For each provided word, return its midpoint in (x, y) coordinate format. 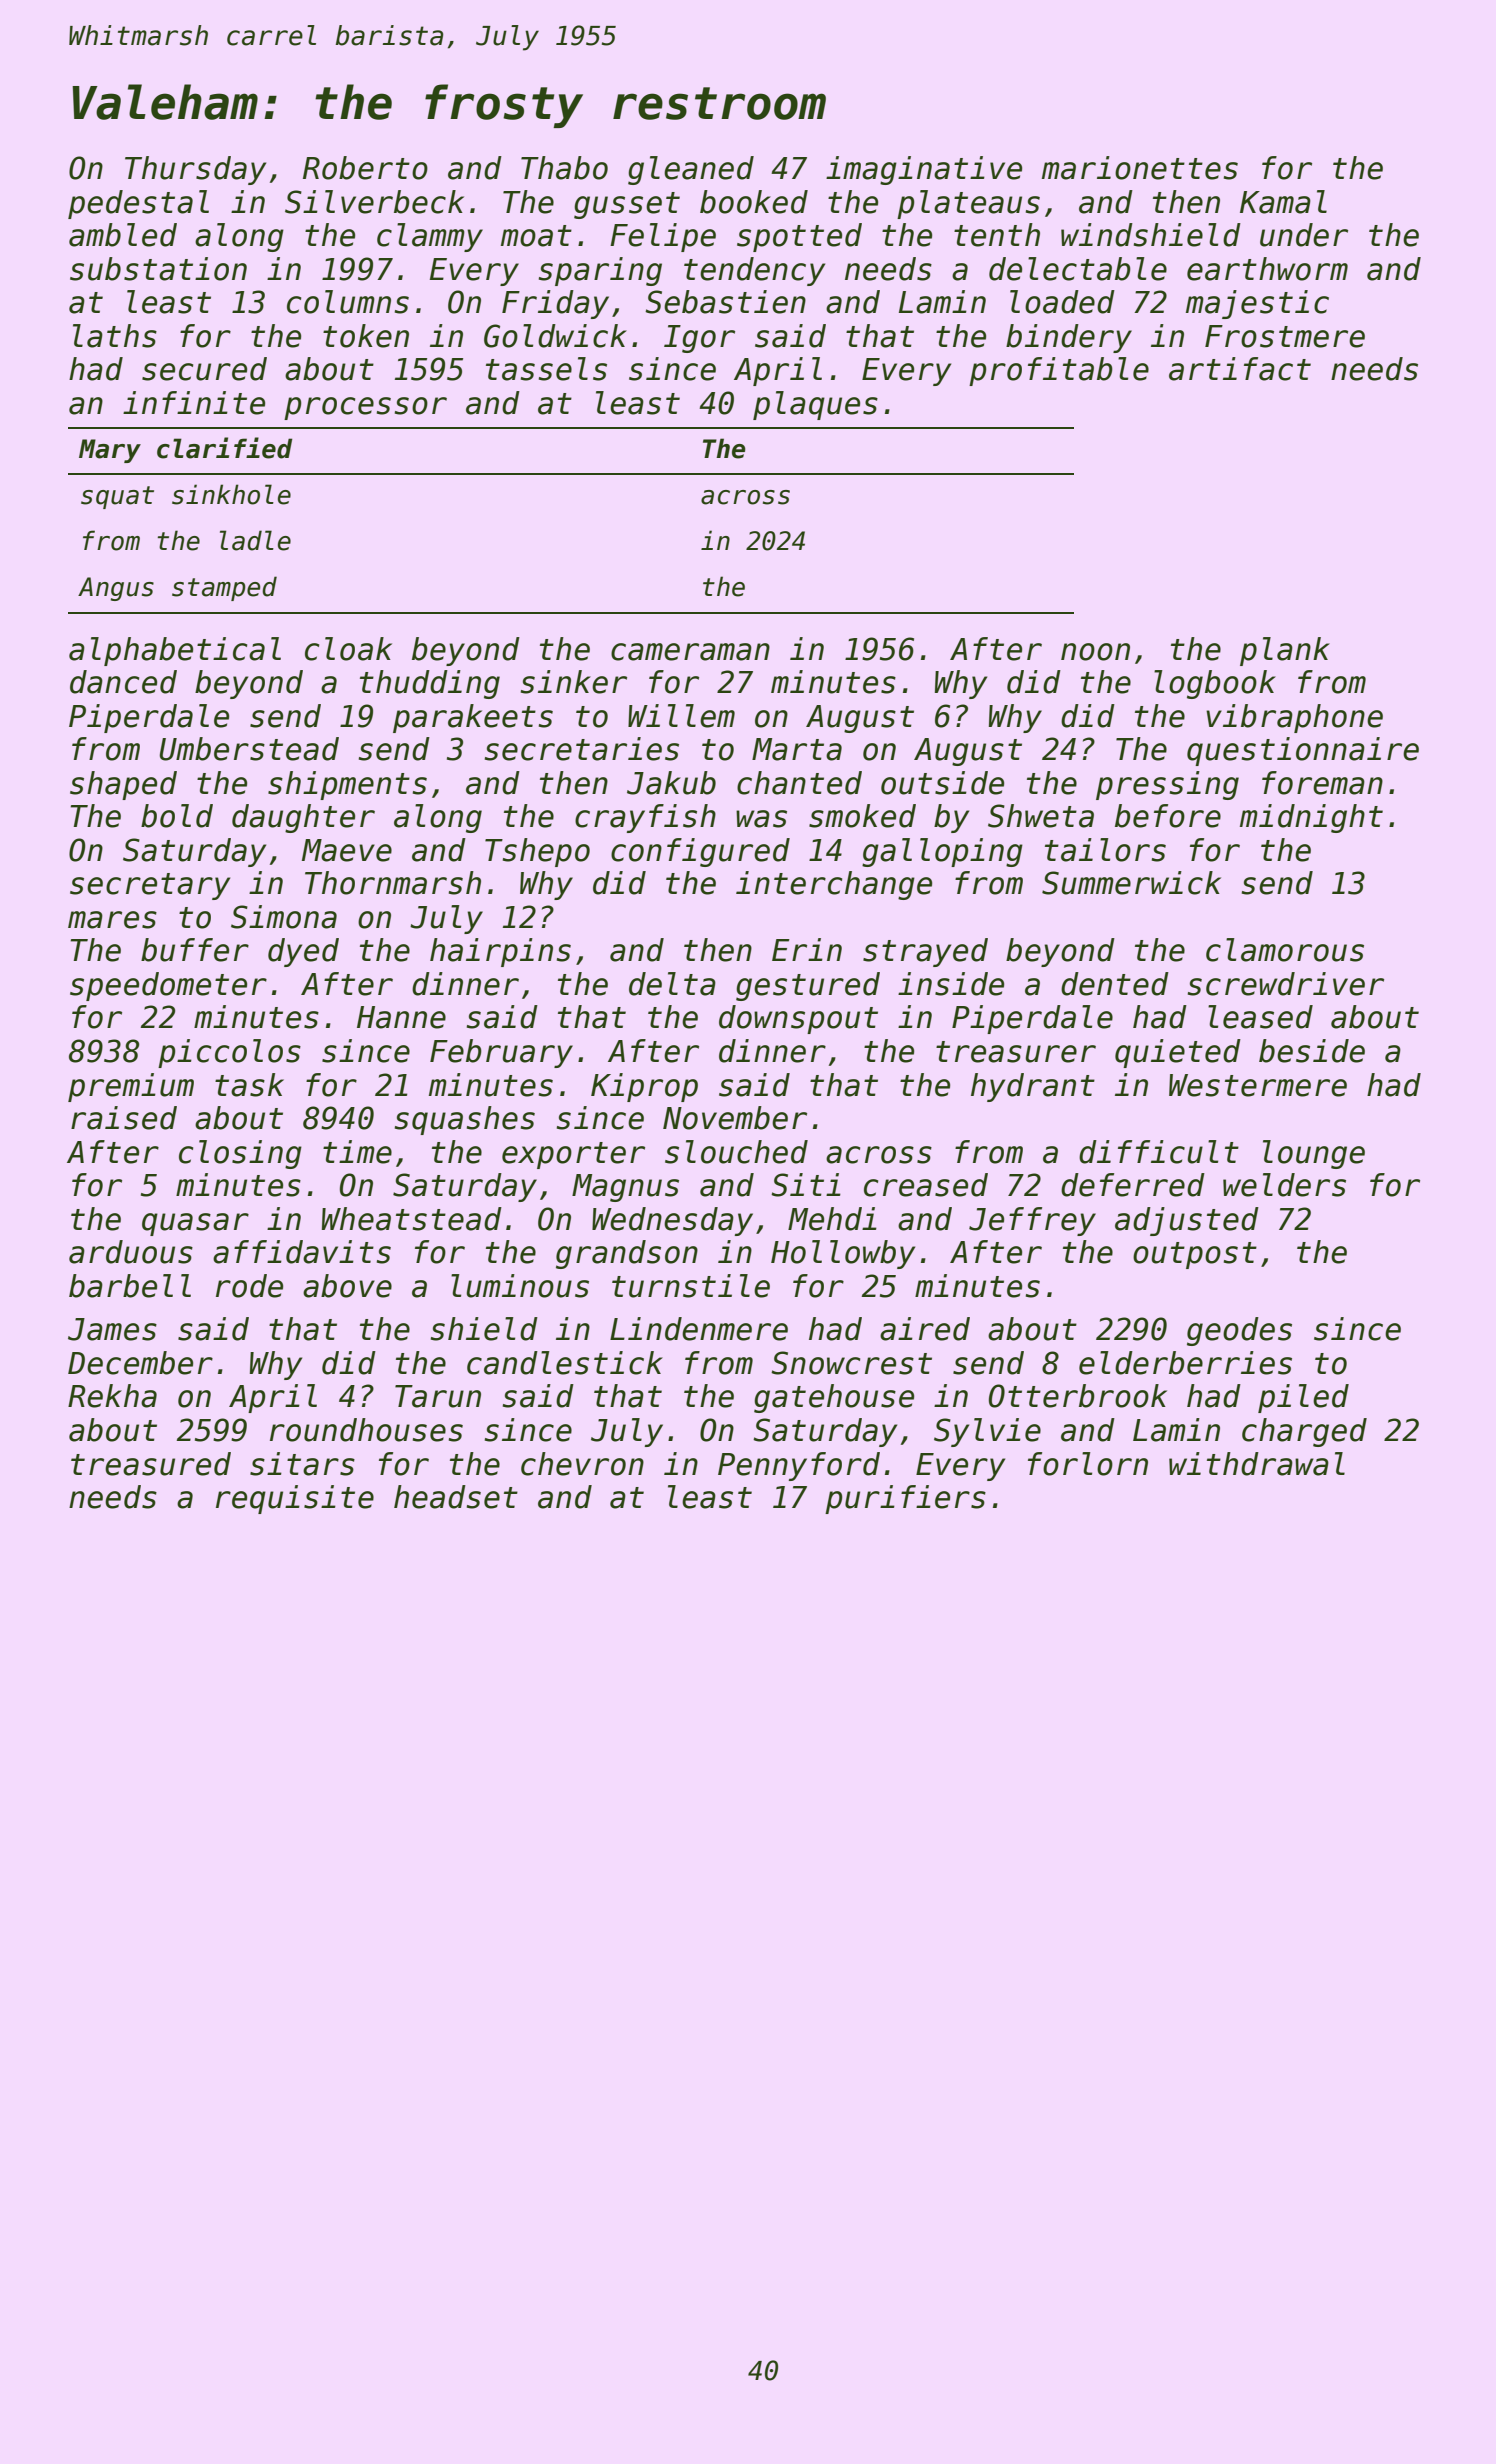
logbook (1215, 684)
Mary (110, 451)
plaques (815, 405)
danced (123, 682)
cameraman (690, 652)
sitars (302, 1464)
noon (1095, 652)
